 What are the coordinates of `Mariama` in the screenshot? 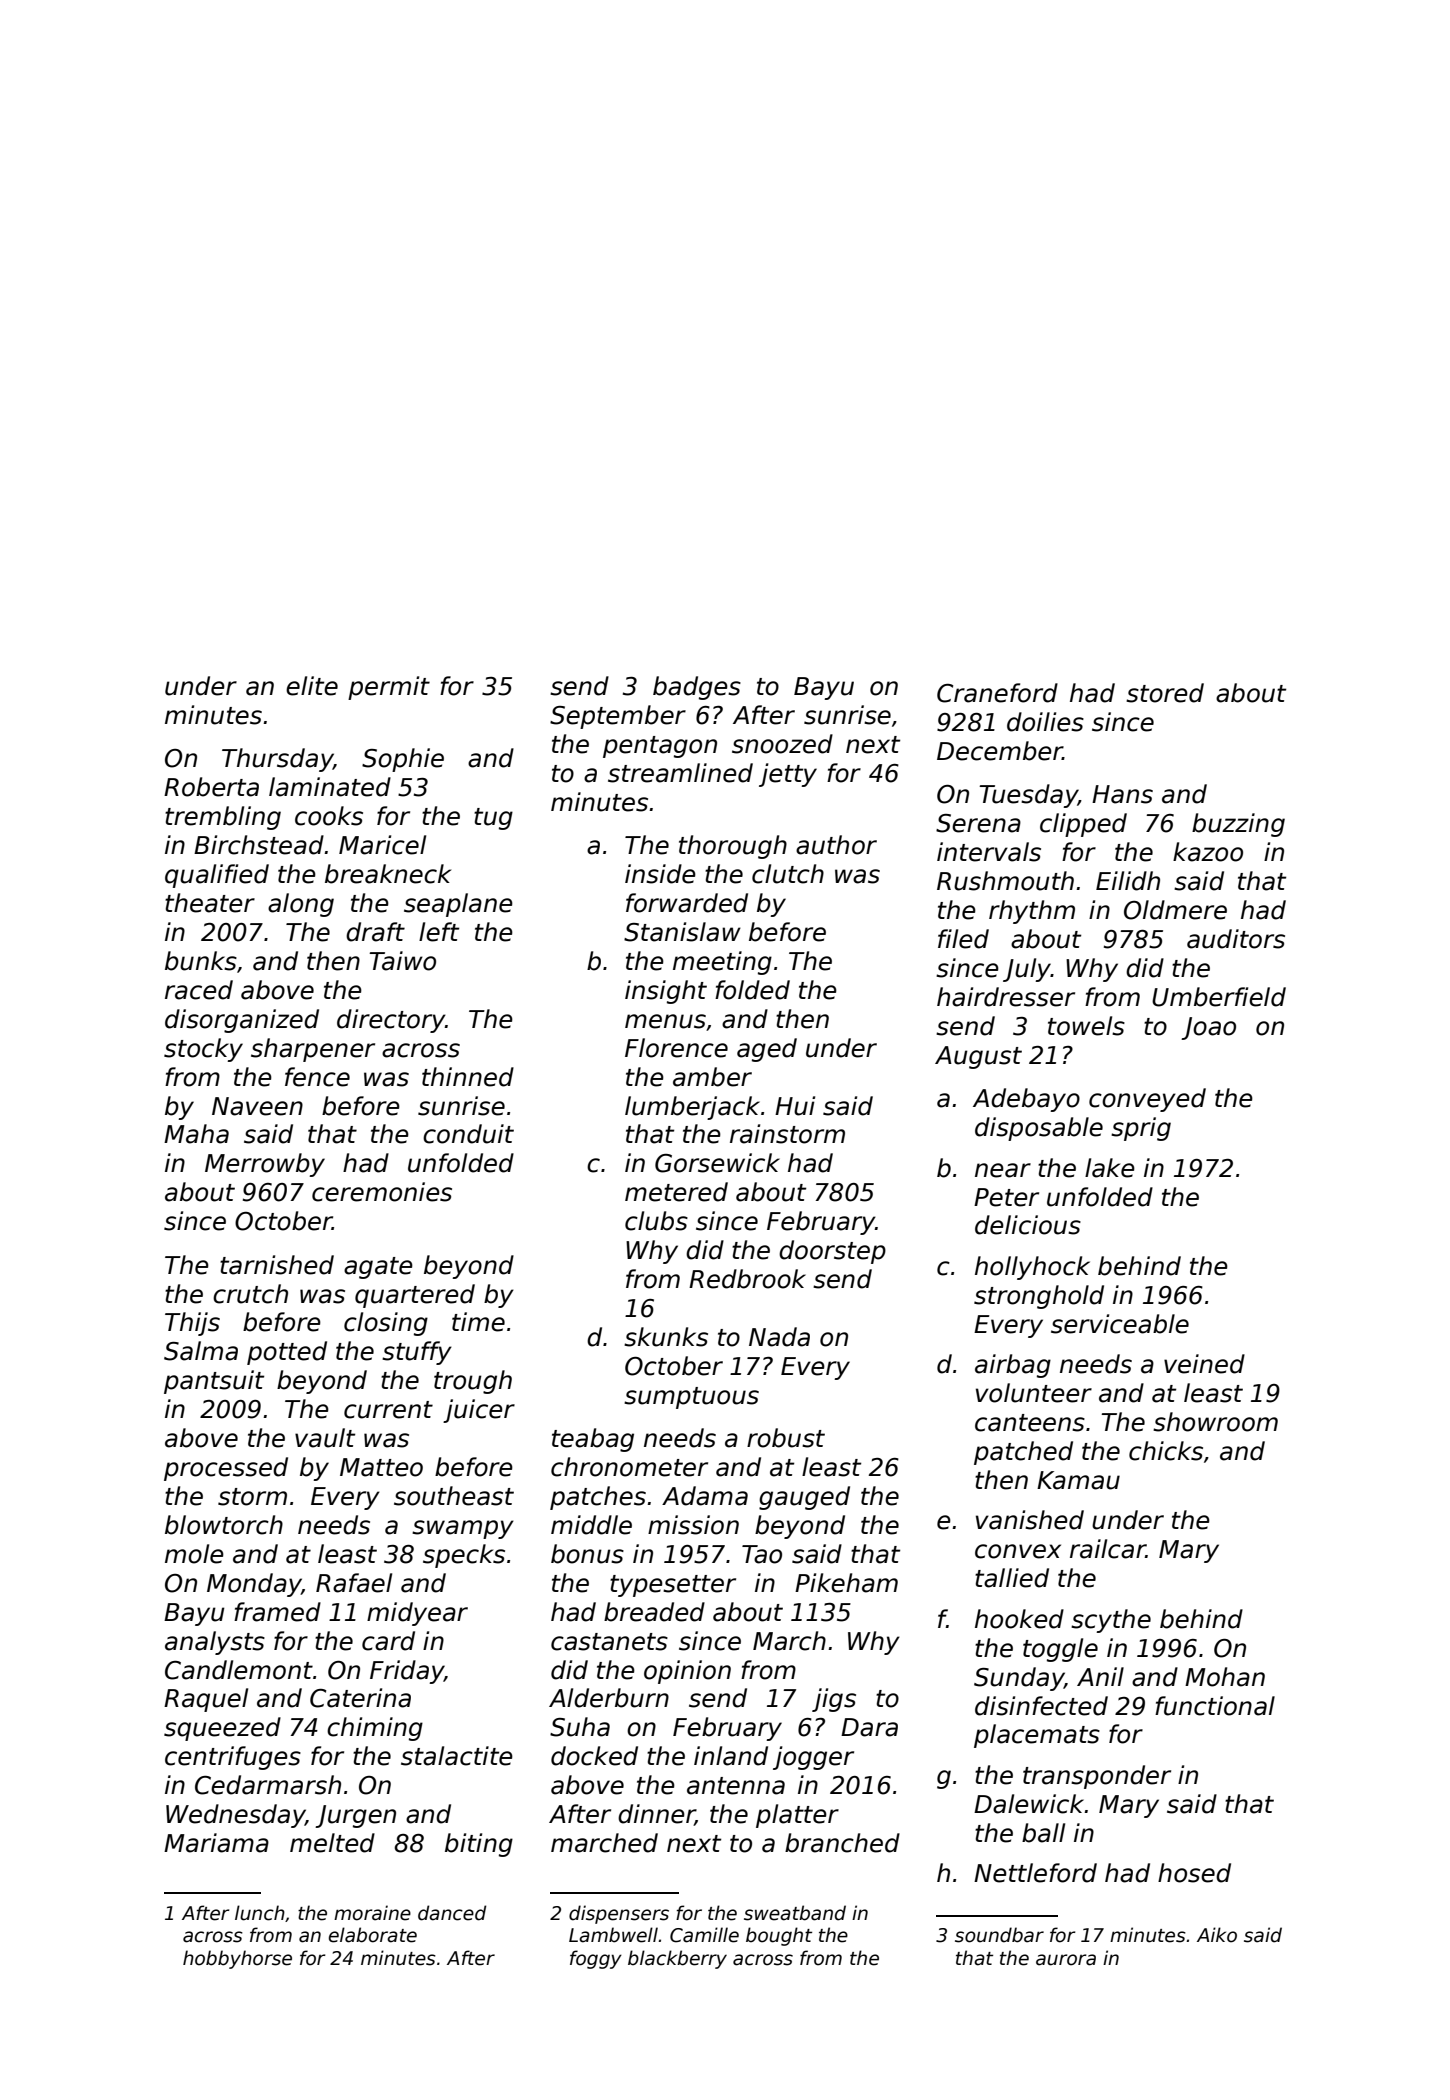 It's located at (216, 1843).
